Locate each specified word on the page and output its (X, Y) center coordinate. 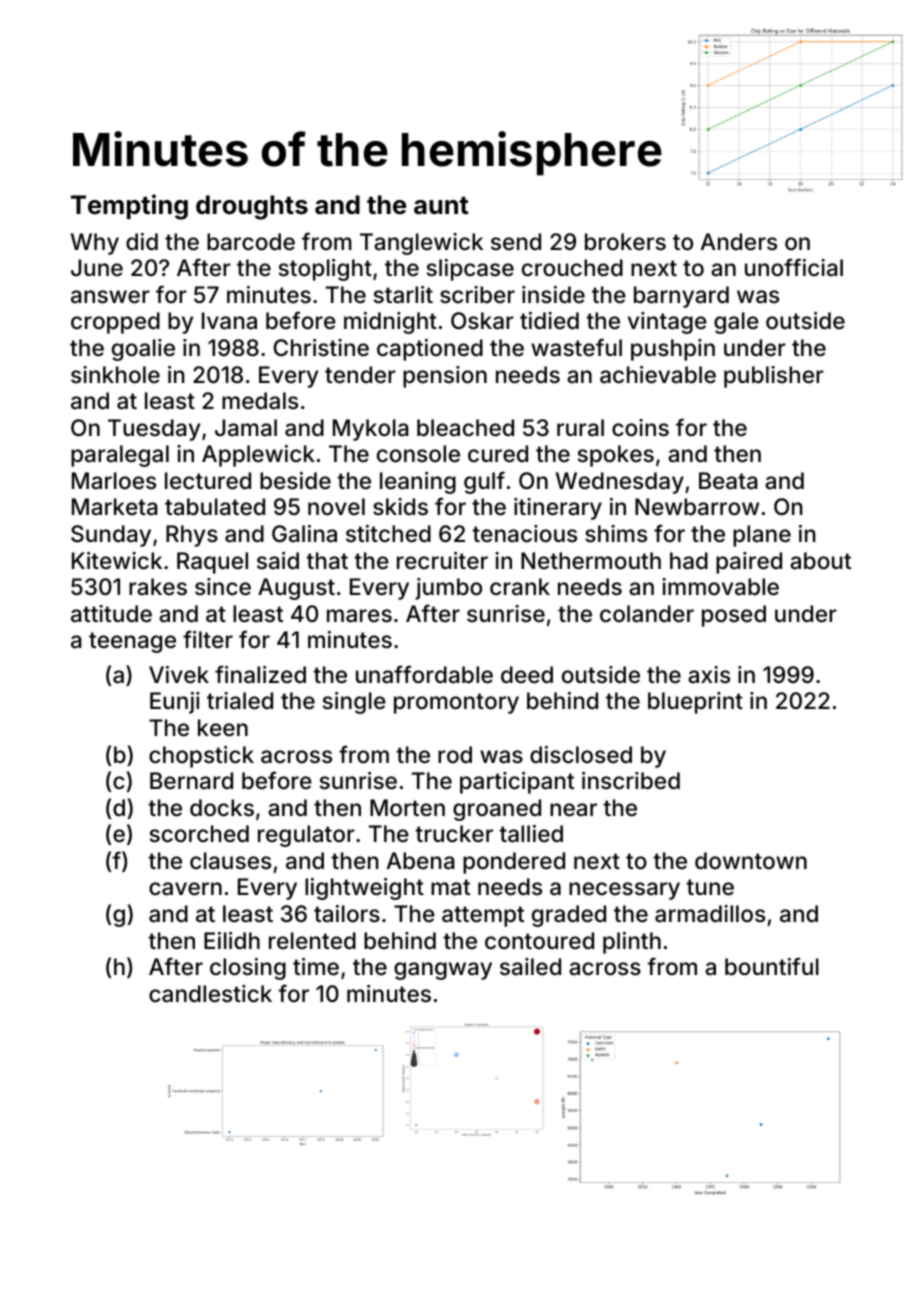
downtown (751, 860)
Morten (407, 808)
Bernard (191, 781)
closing (248, 969)
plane (762, 536)
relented (312, 941)
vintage (667, 323)
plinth (632, 943)
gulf (484, 482)
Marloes (114, 481)
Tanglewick (421, 244)
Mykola (371, 430)
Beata (728, 481)
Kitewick (117, 561)
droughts (252, 207)
